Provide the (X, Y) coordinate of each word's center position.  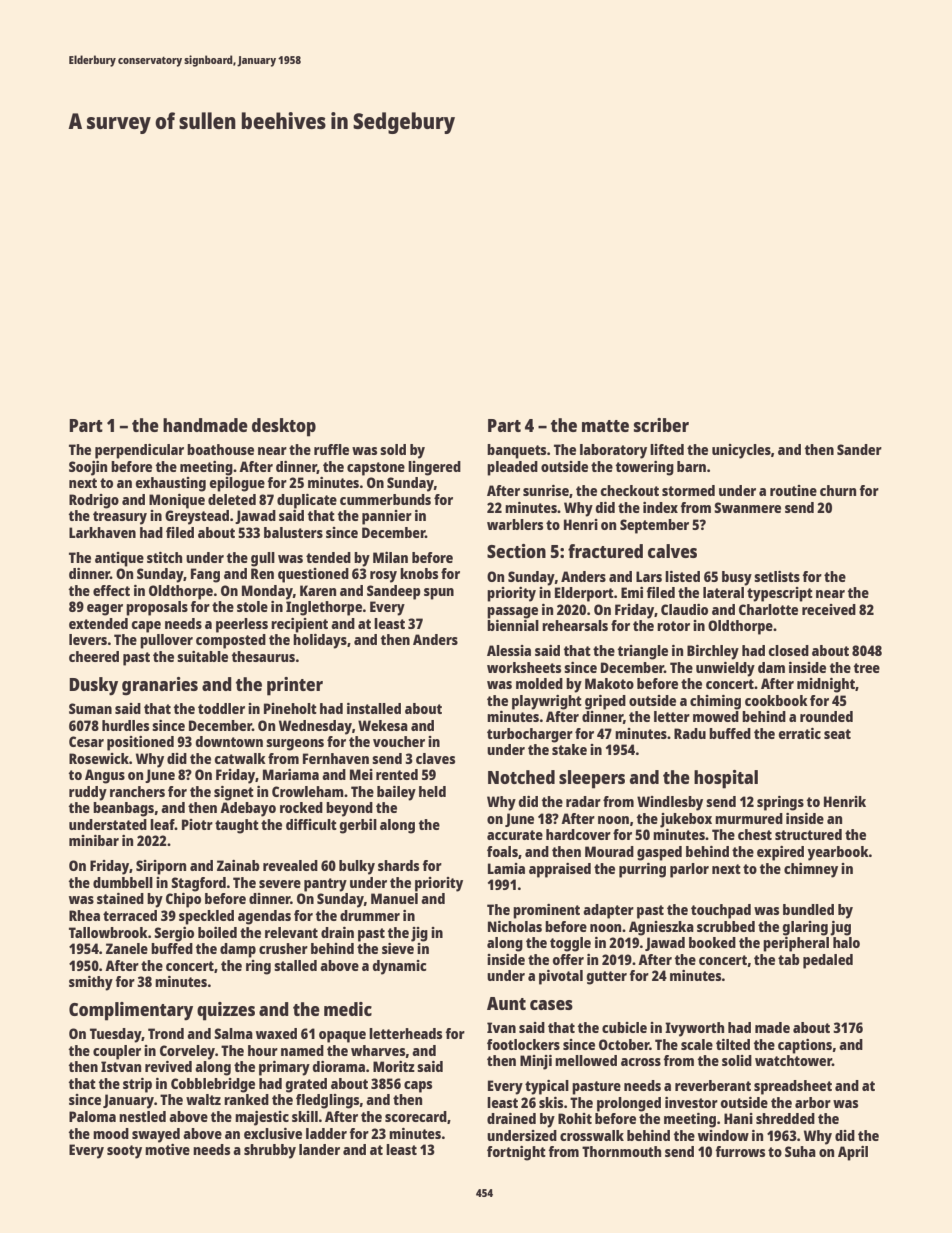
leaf (162, 824)
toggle (570, 944)
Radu (690, 733)
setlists (777, 576)
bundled (808, 909)
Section (516, 551)
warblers (515, 524)
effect (111, 590)
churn (838, 490)
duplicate (307, 501)
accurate (515, 835)
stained (120, 898)
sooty (124, 1152)
